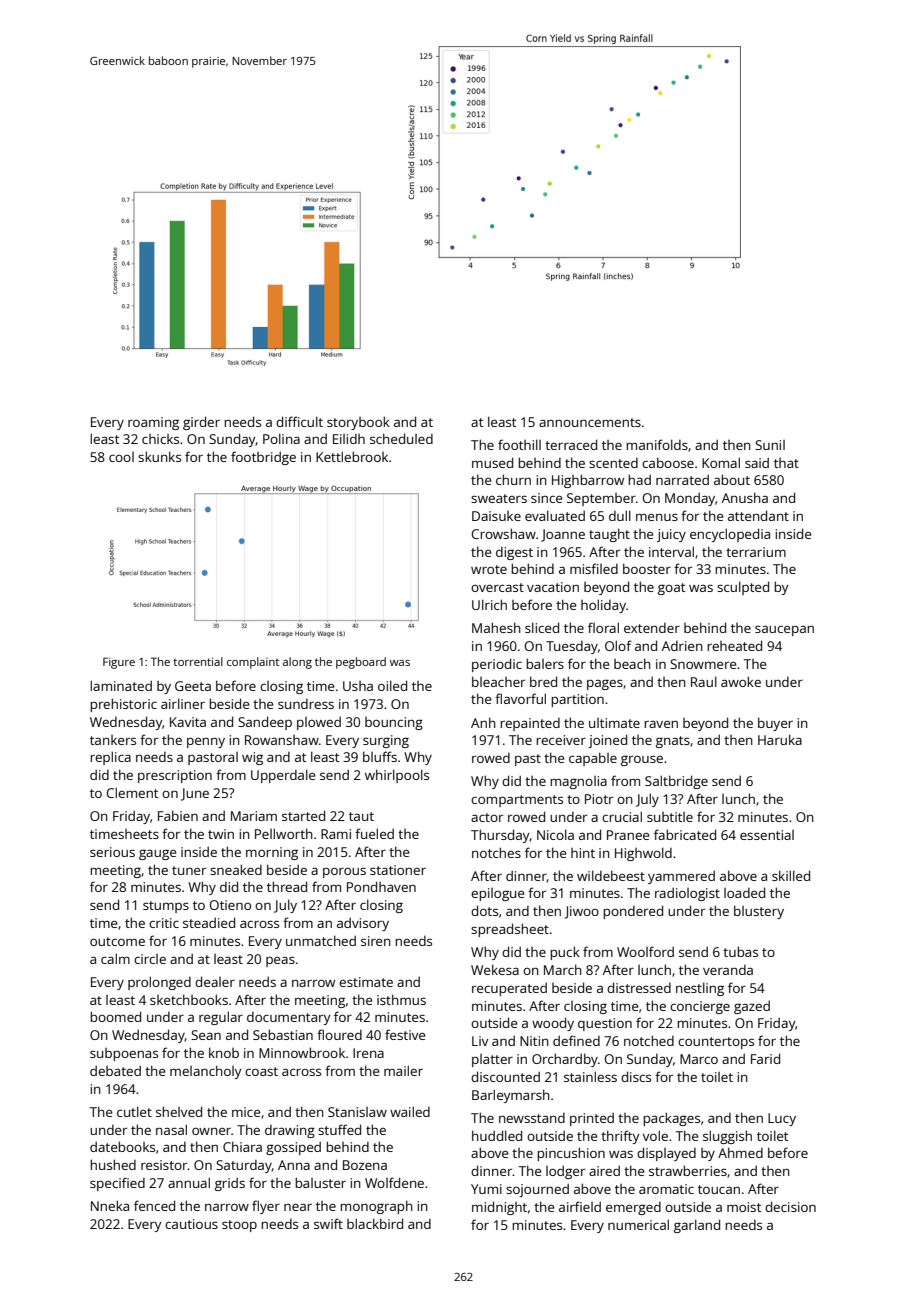 The width and height of the screenshot is (908, 1316). What do you see at coordinates (756, 552) in the screenshot?
I see `terrarium` at bounding box center [756, 552].
